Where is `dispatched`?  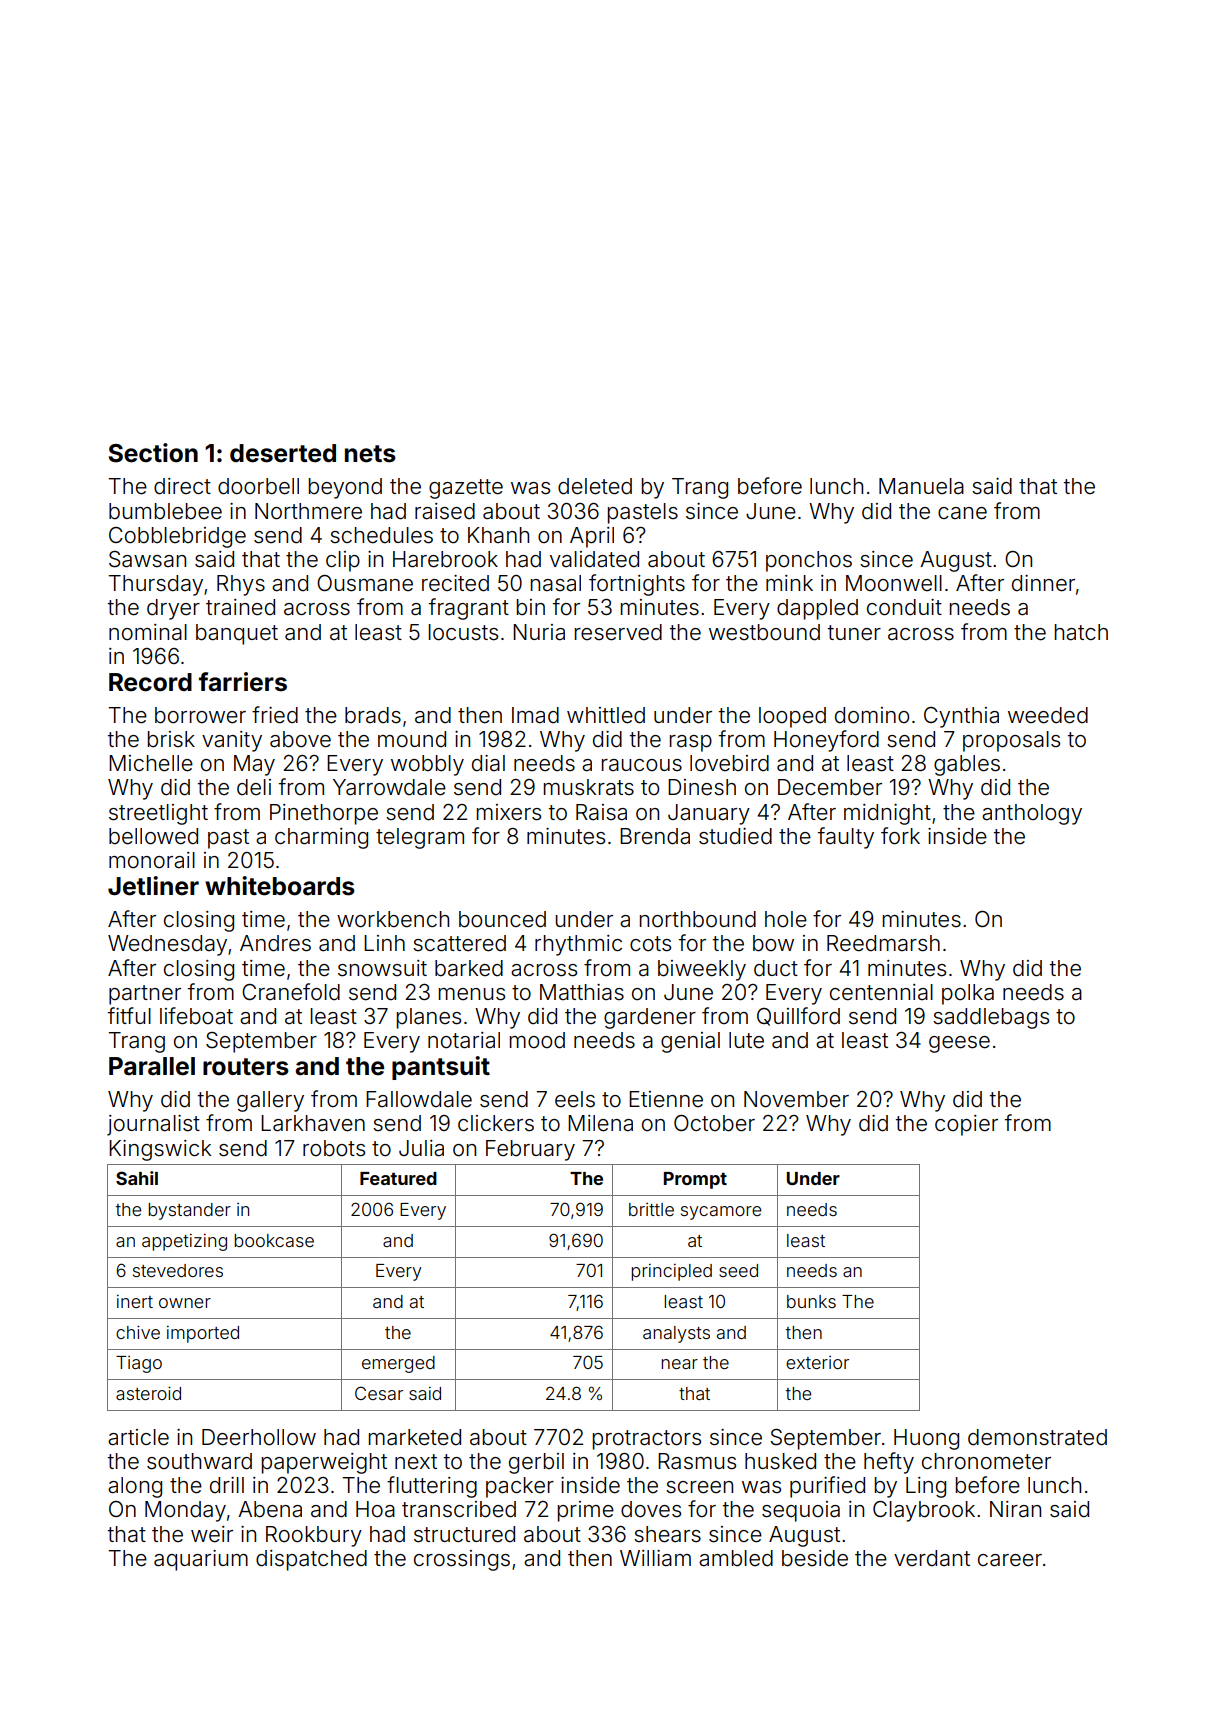 dispatched is located at coordinates (311, 1560).
